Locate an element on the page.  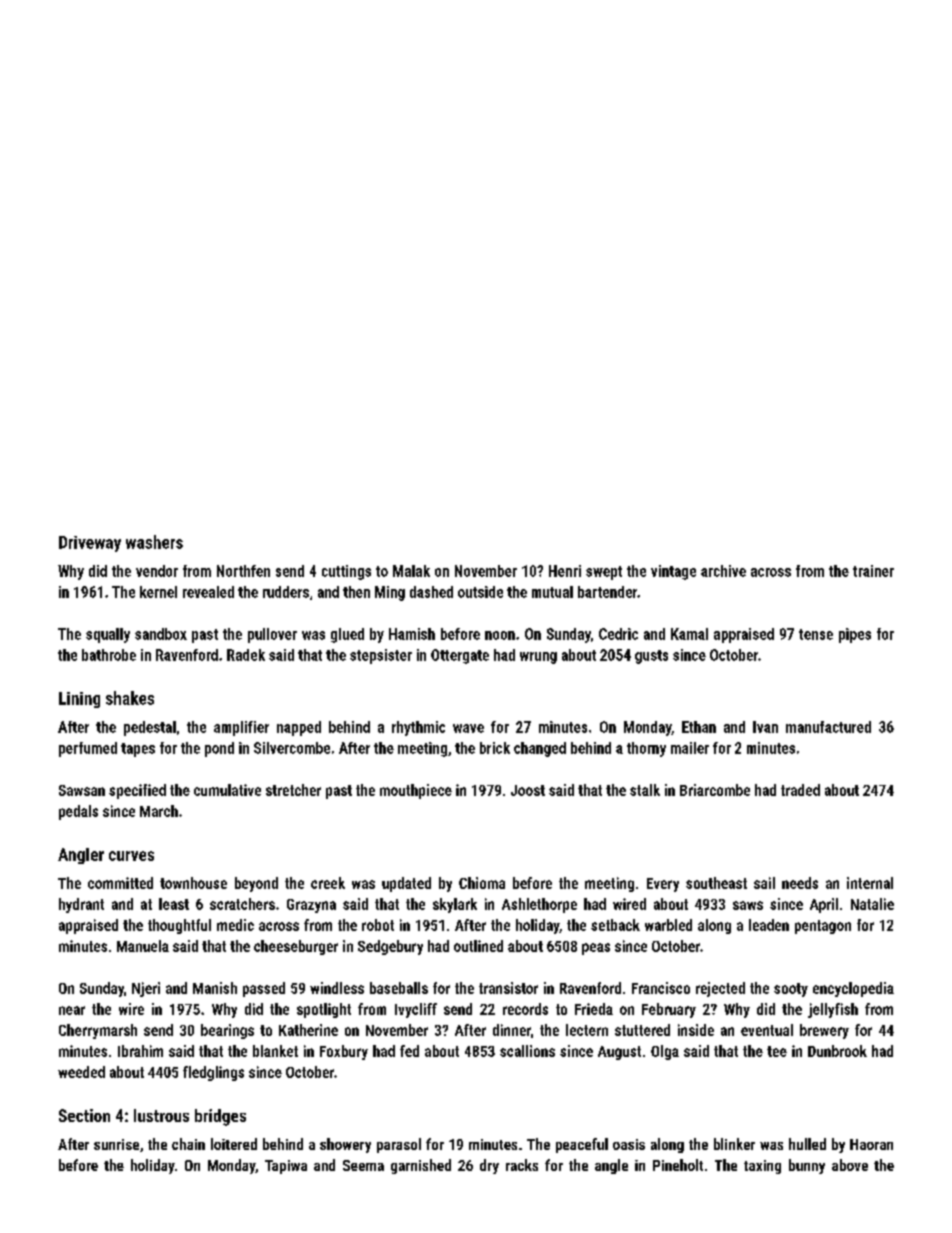
tense is located at coordinates (816, 634).
